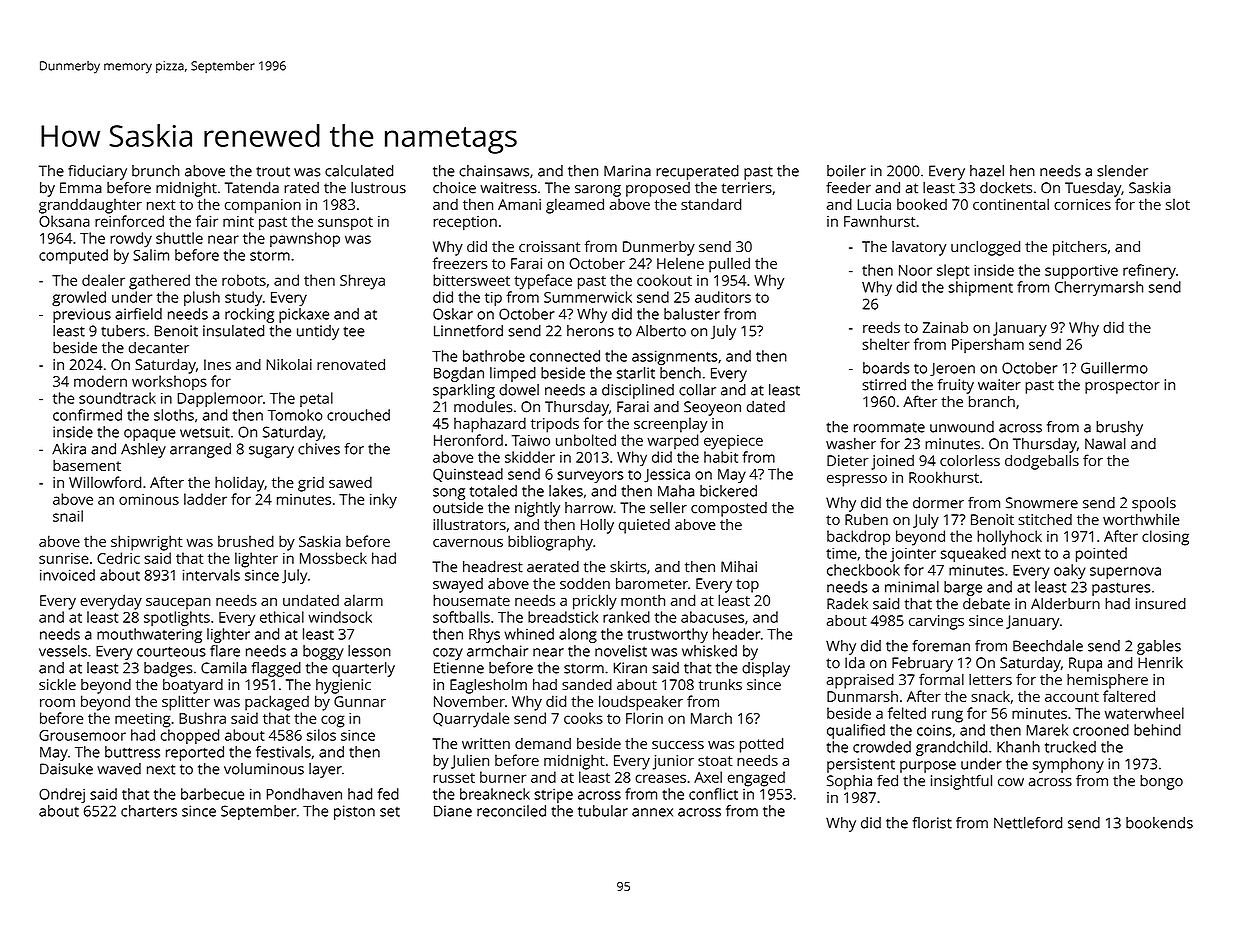  Describe the element at coordinates (168, 669) in the page. I see `badges` at that location.
